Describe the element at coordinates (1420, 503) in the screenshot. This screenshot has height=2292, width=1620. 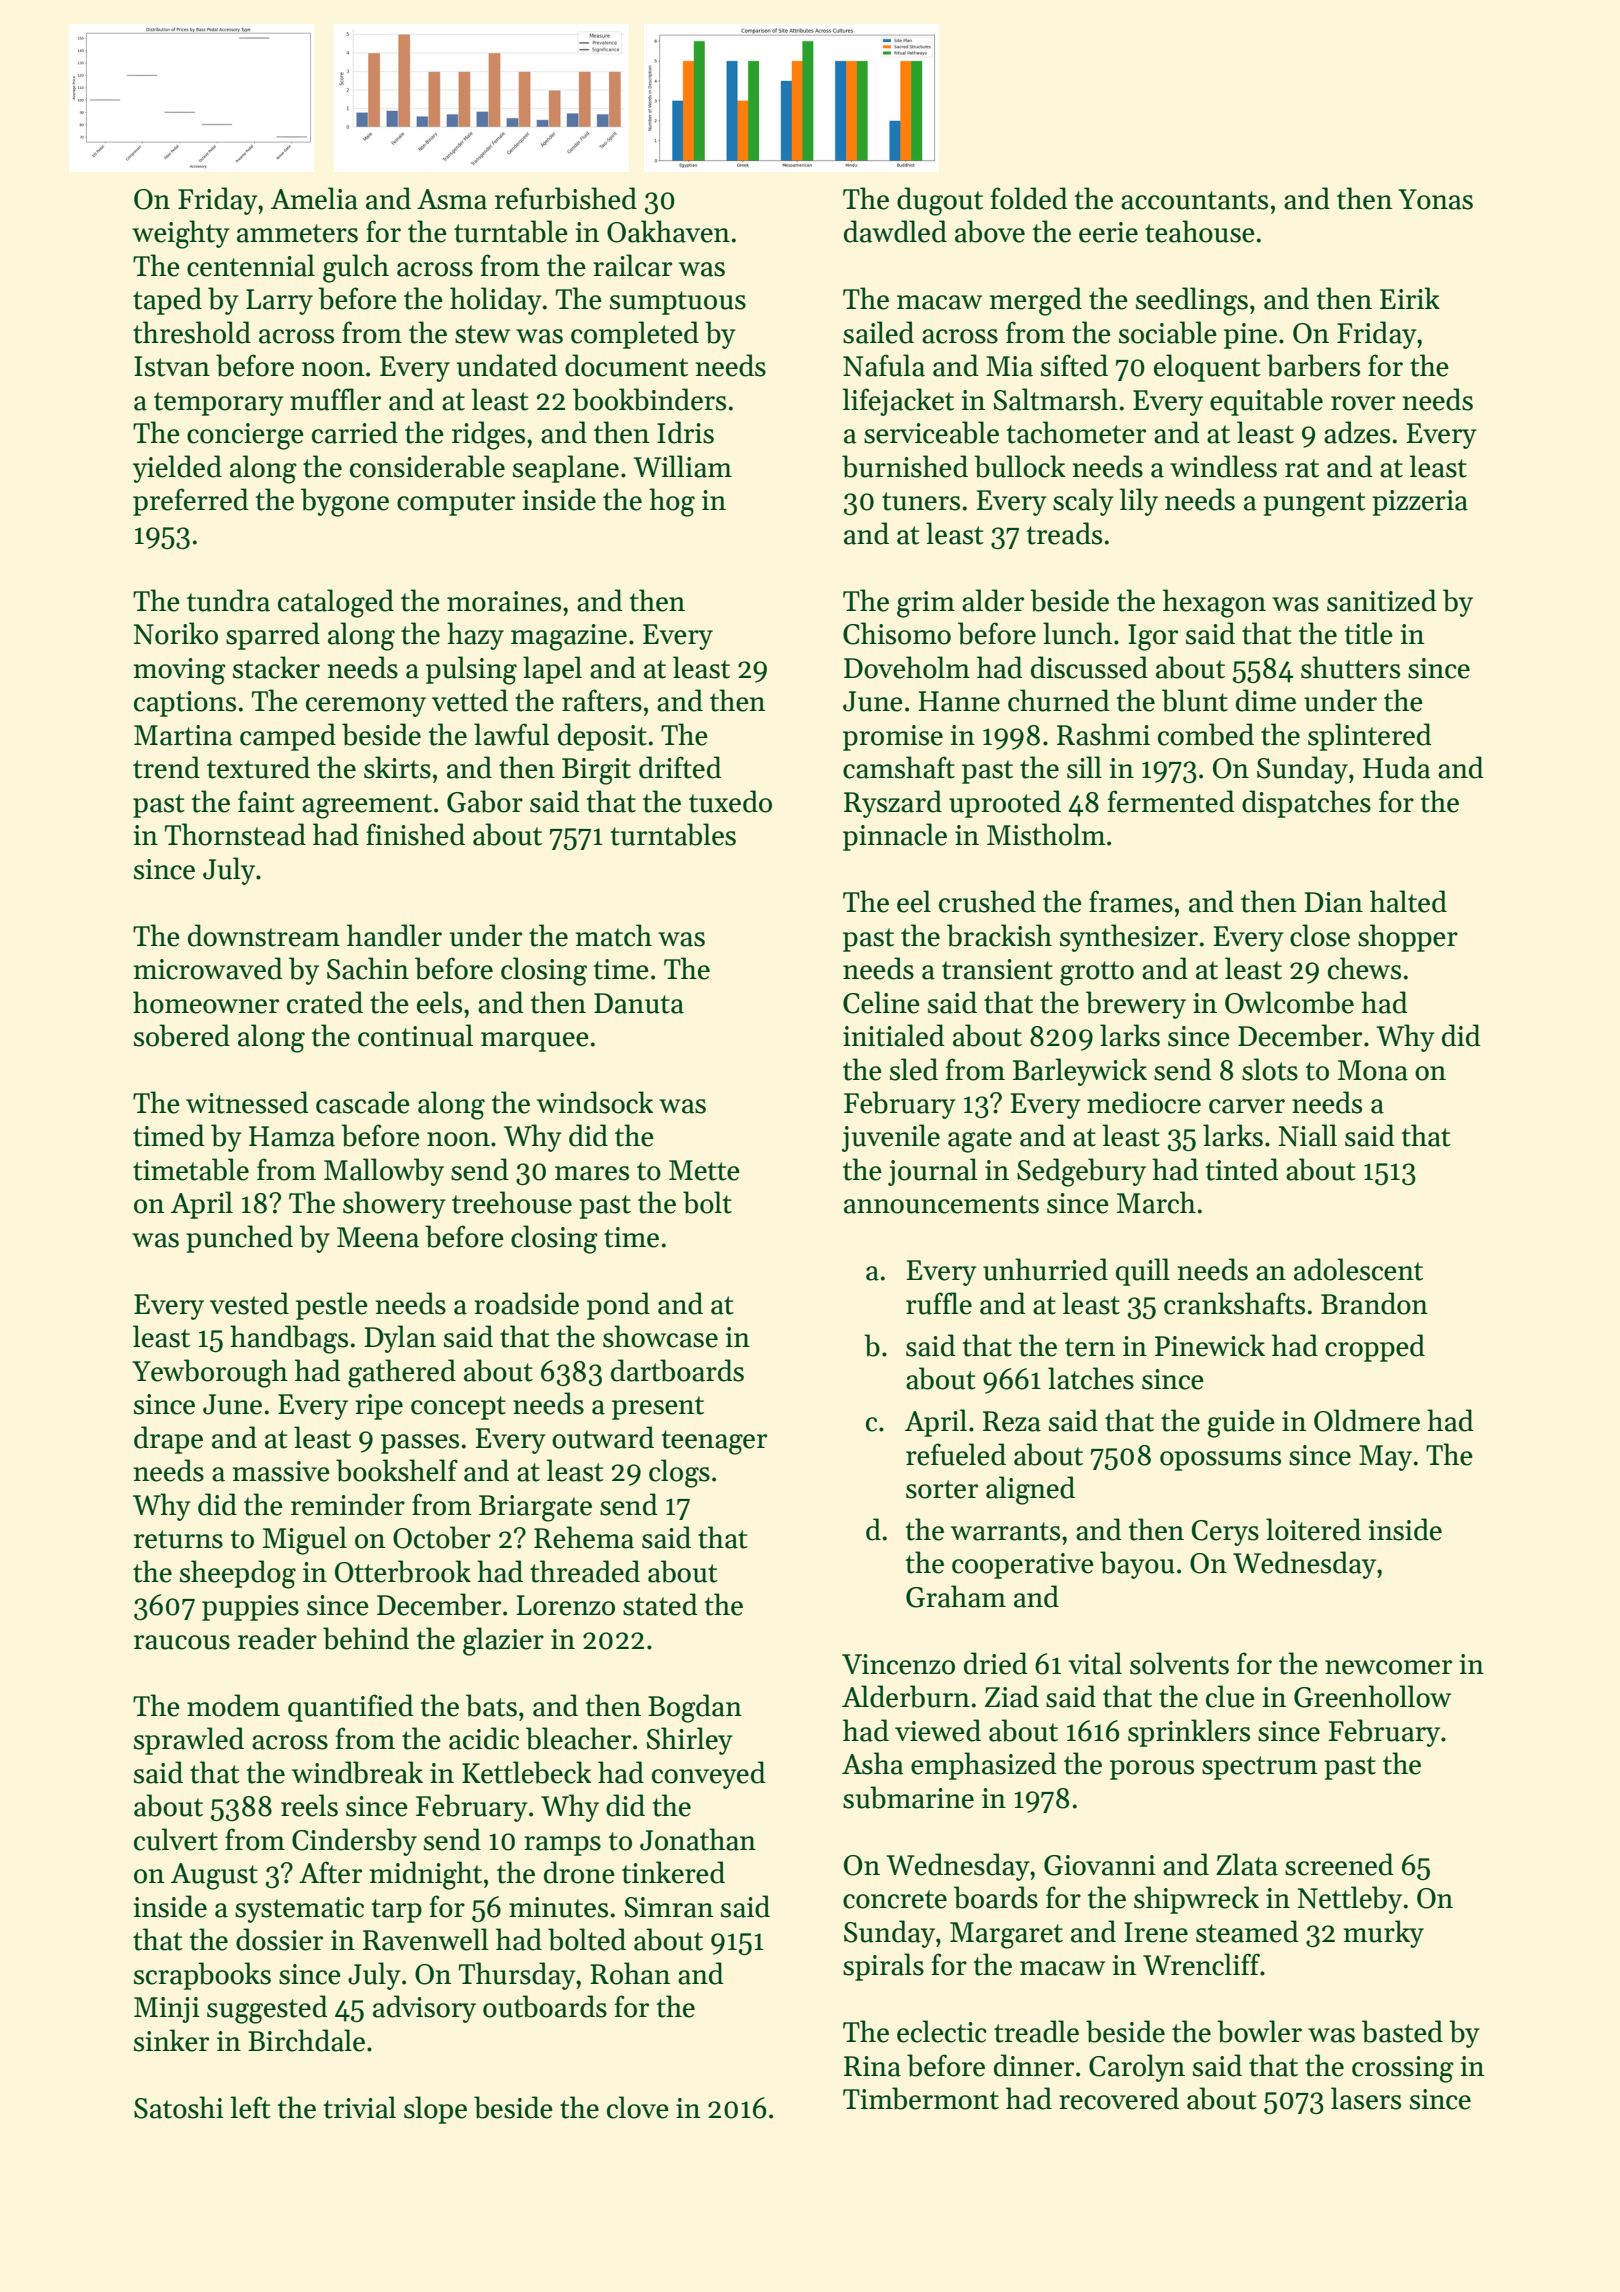
I see `pizzeria` at that location.
